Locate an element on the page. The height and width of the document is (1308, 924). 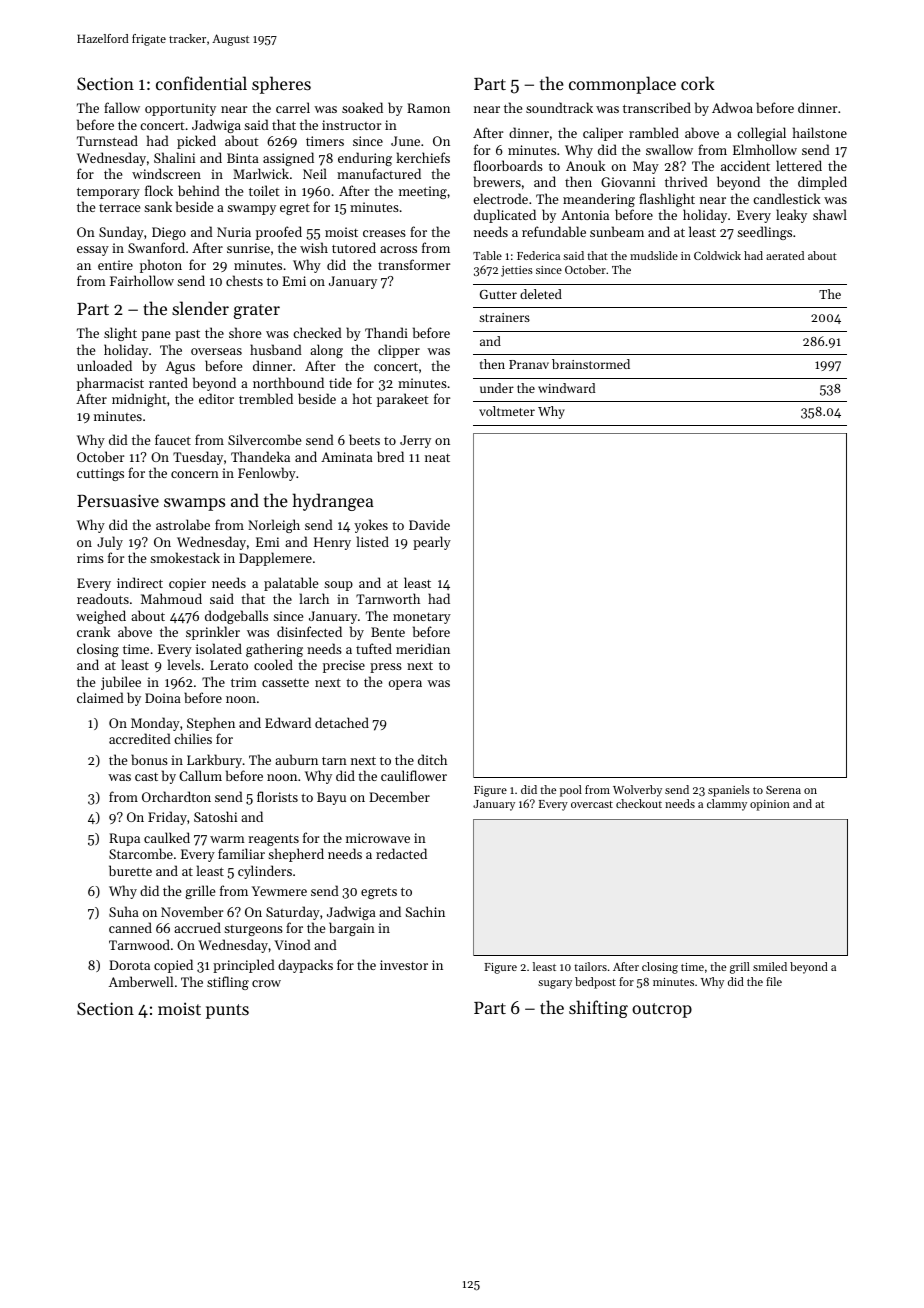
file is located at coordinates (774, 981).
